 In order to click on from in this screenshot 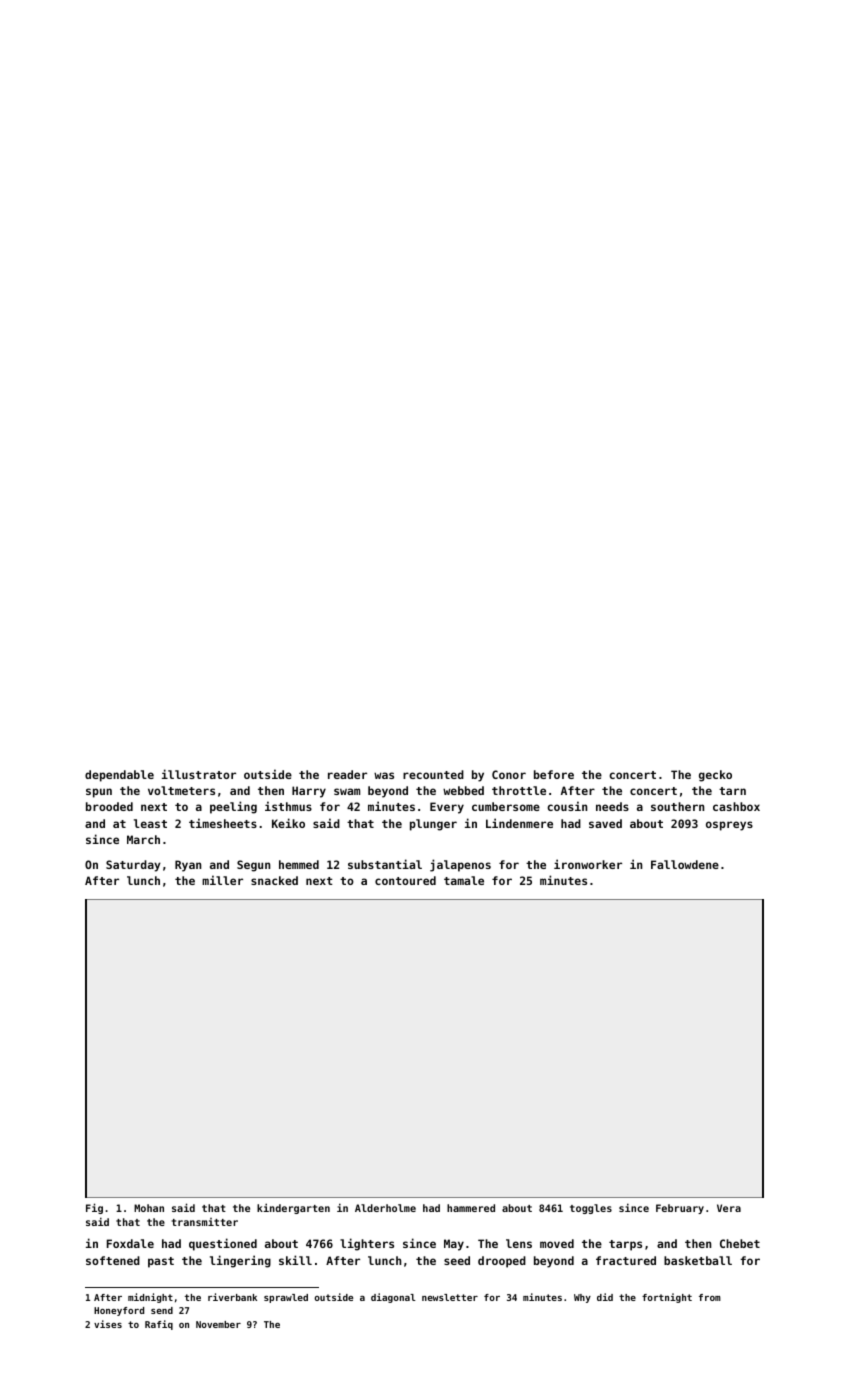, I will do `click(710, 1297)`.
